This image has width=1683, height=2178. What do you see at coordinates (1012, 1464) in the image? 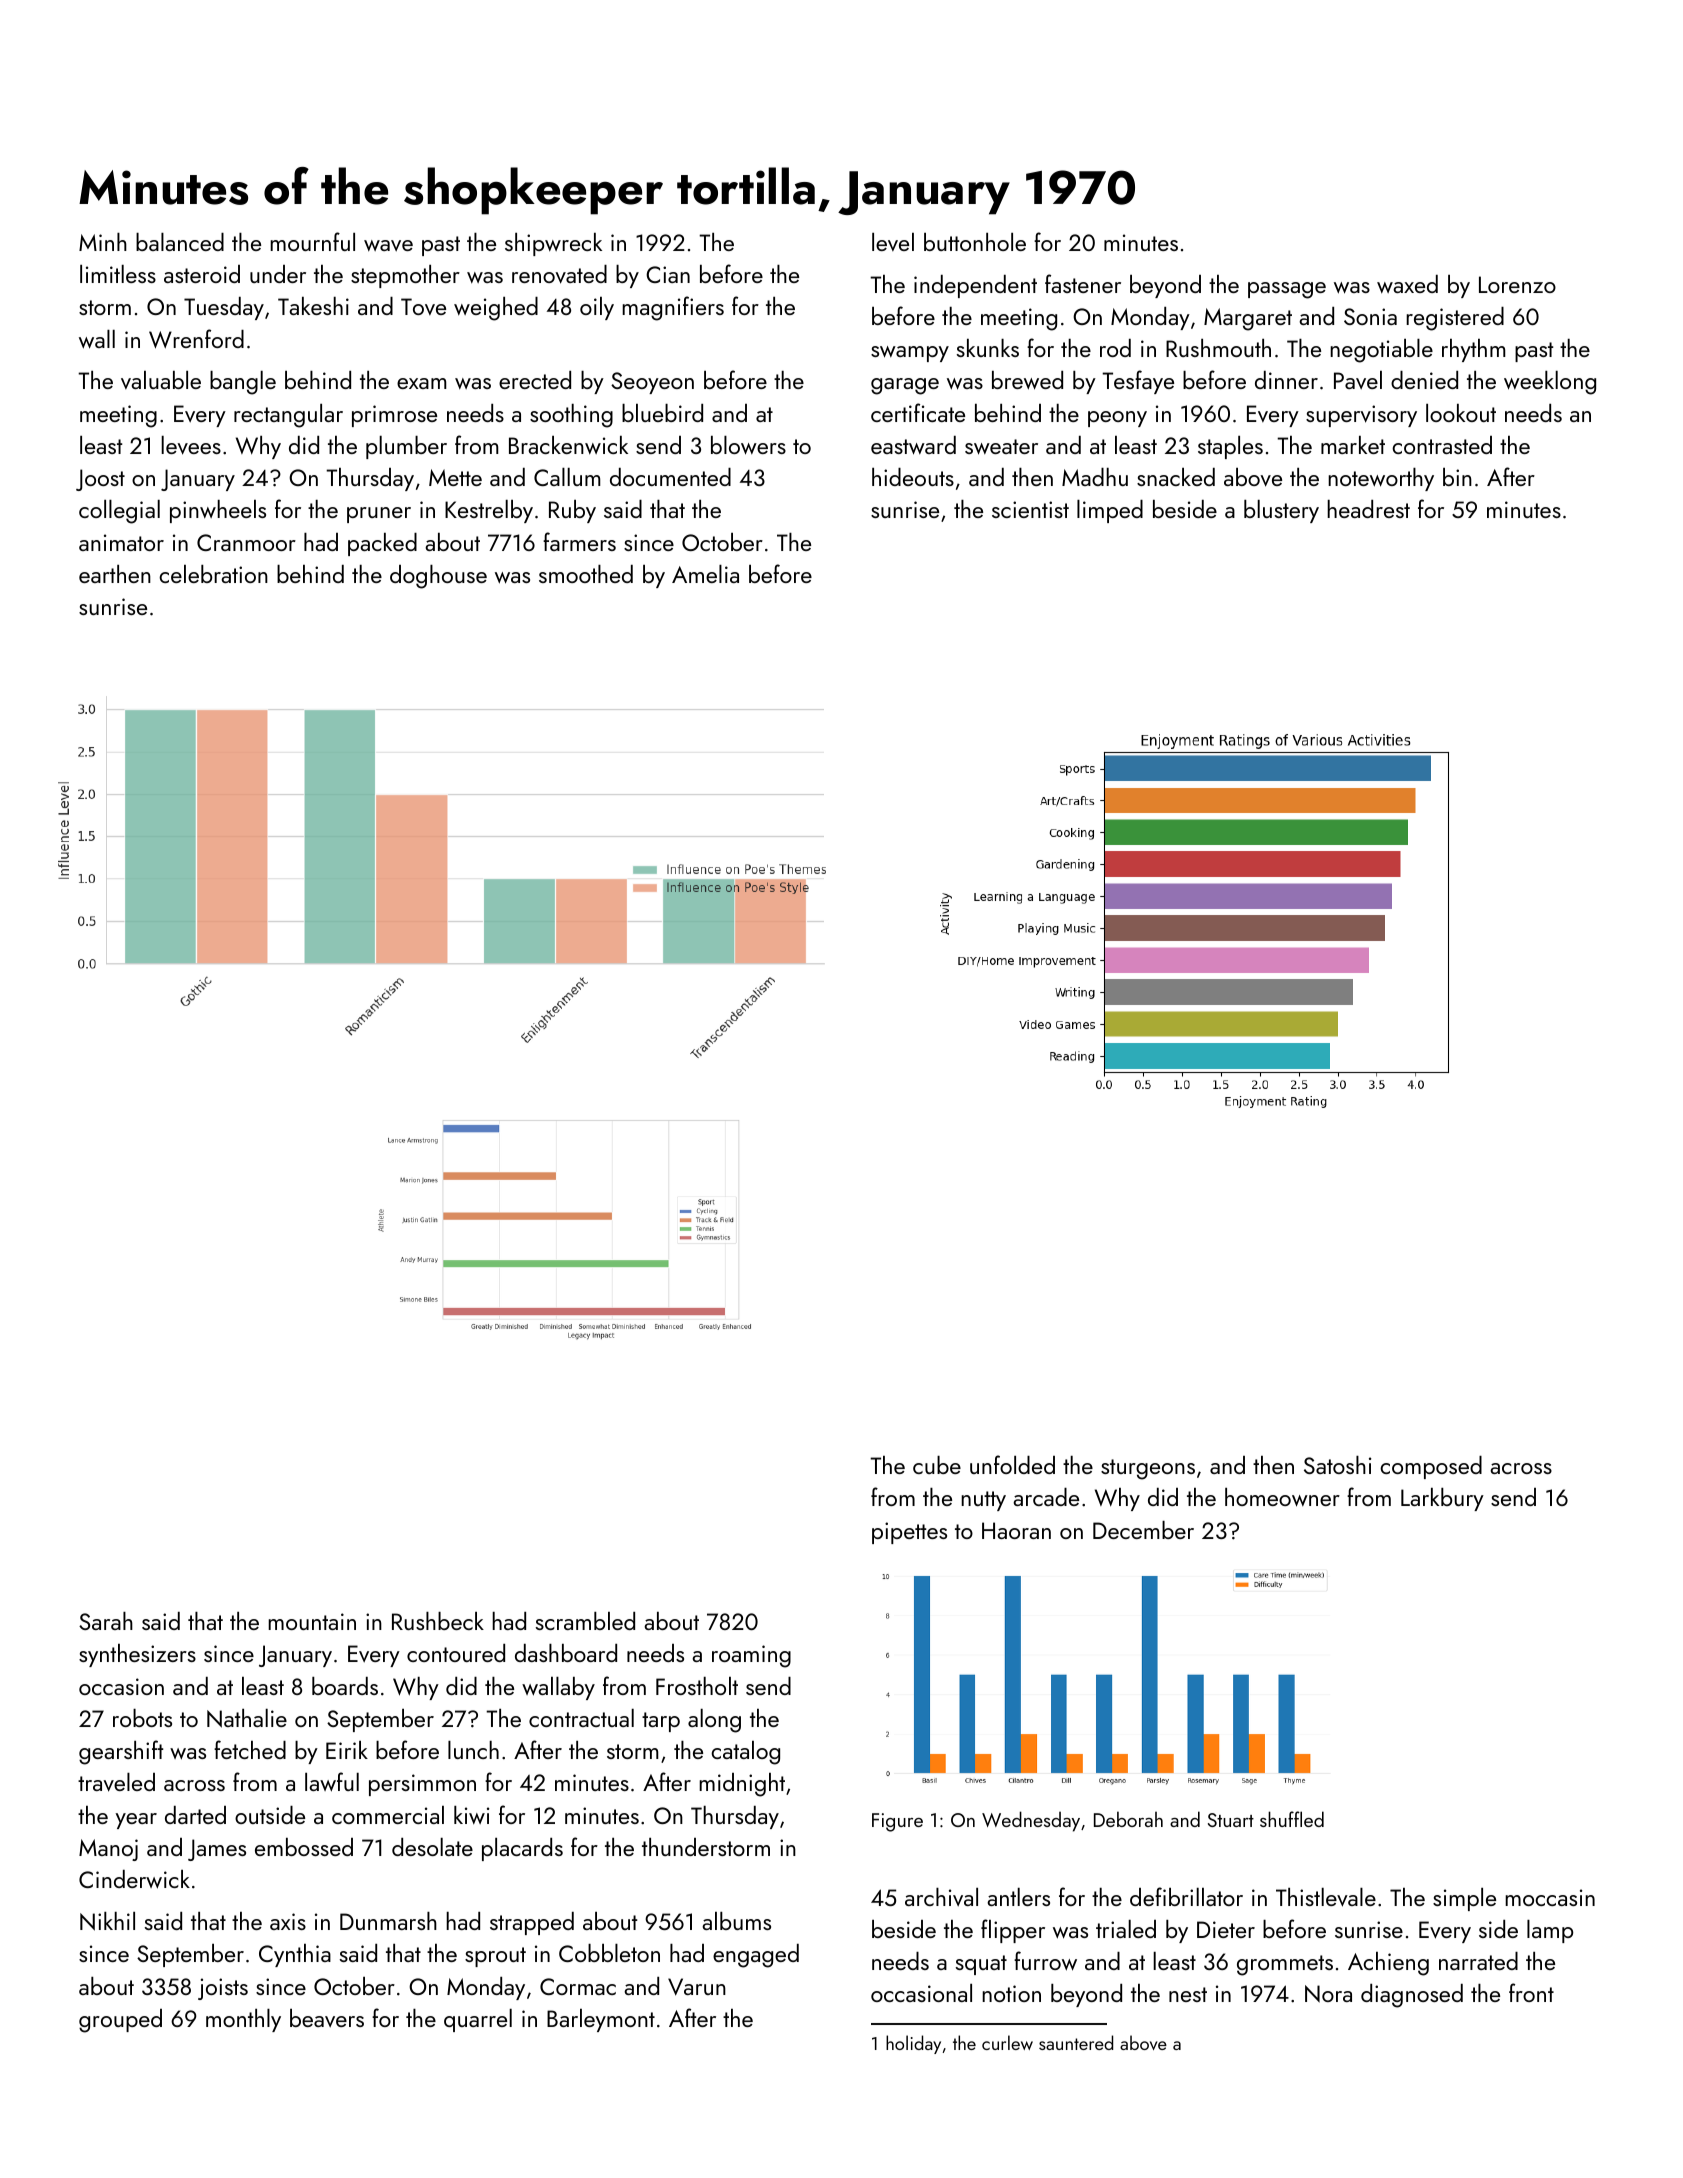
I see `unfolded` at bounding box center [1012, 1464].
